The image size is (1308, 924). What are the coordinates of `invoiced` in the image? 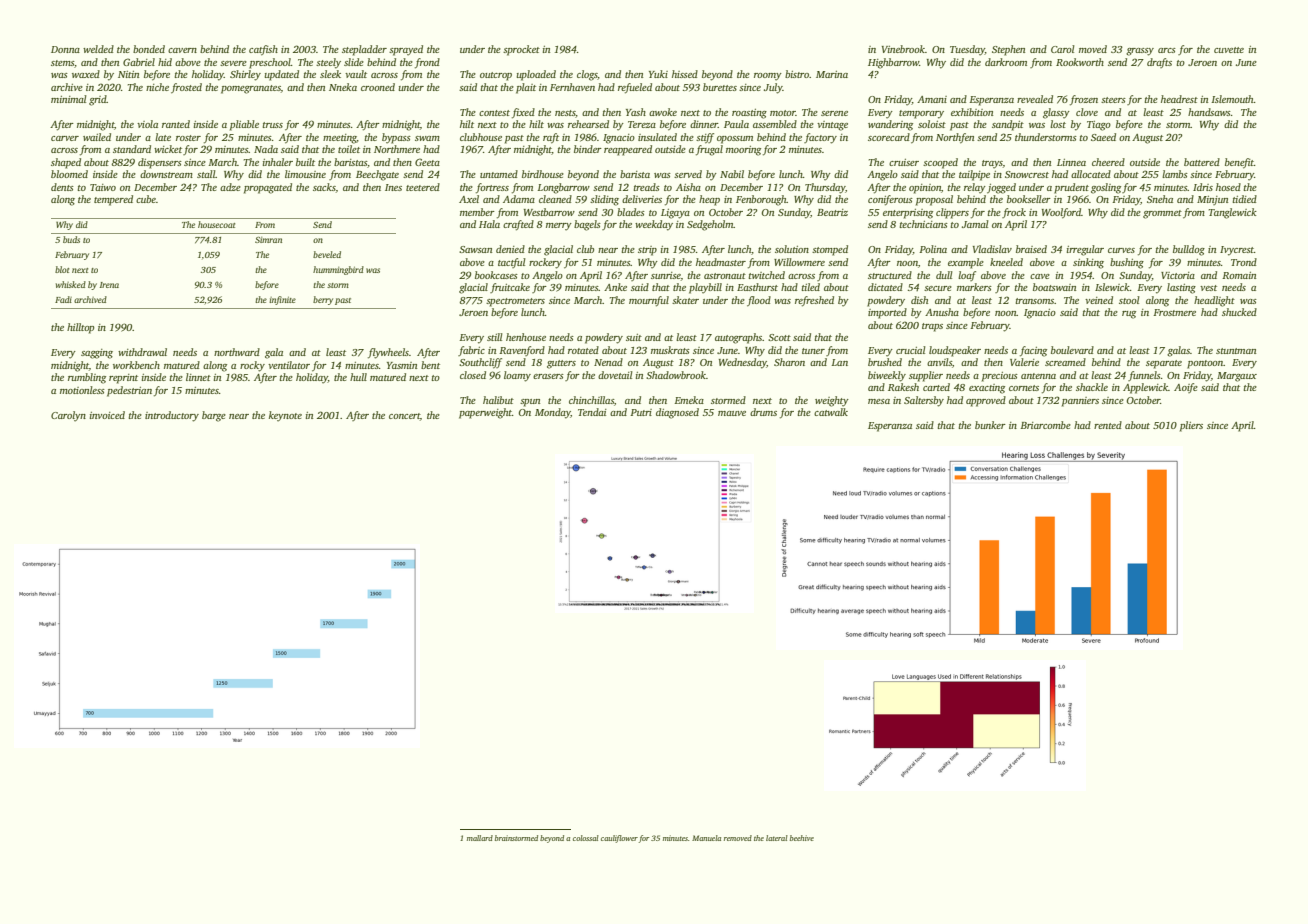 It's located at (107, 415).
